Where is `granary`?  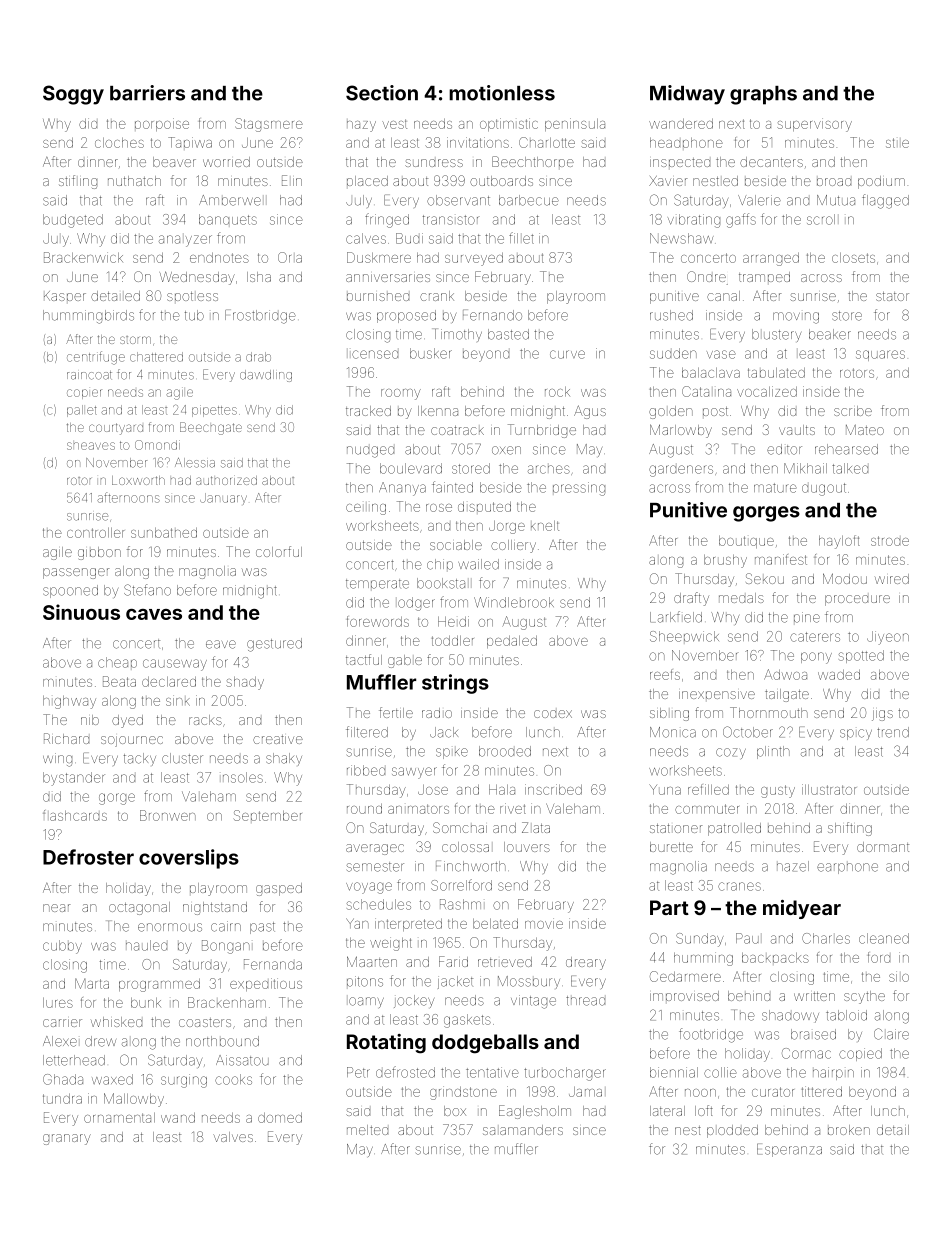 granary is located at coordinates (67, 1139).
